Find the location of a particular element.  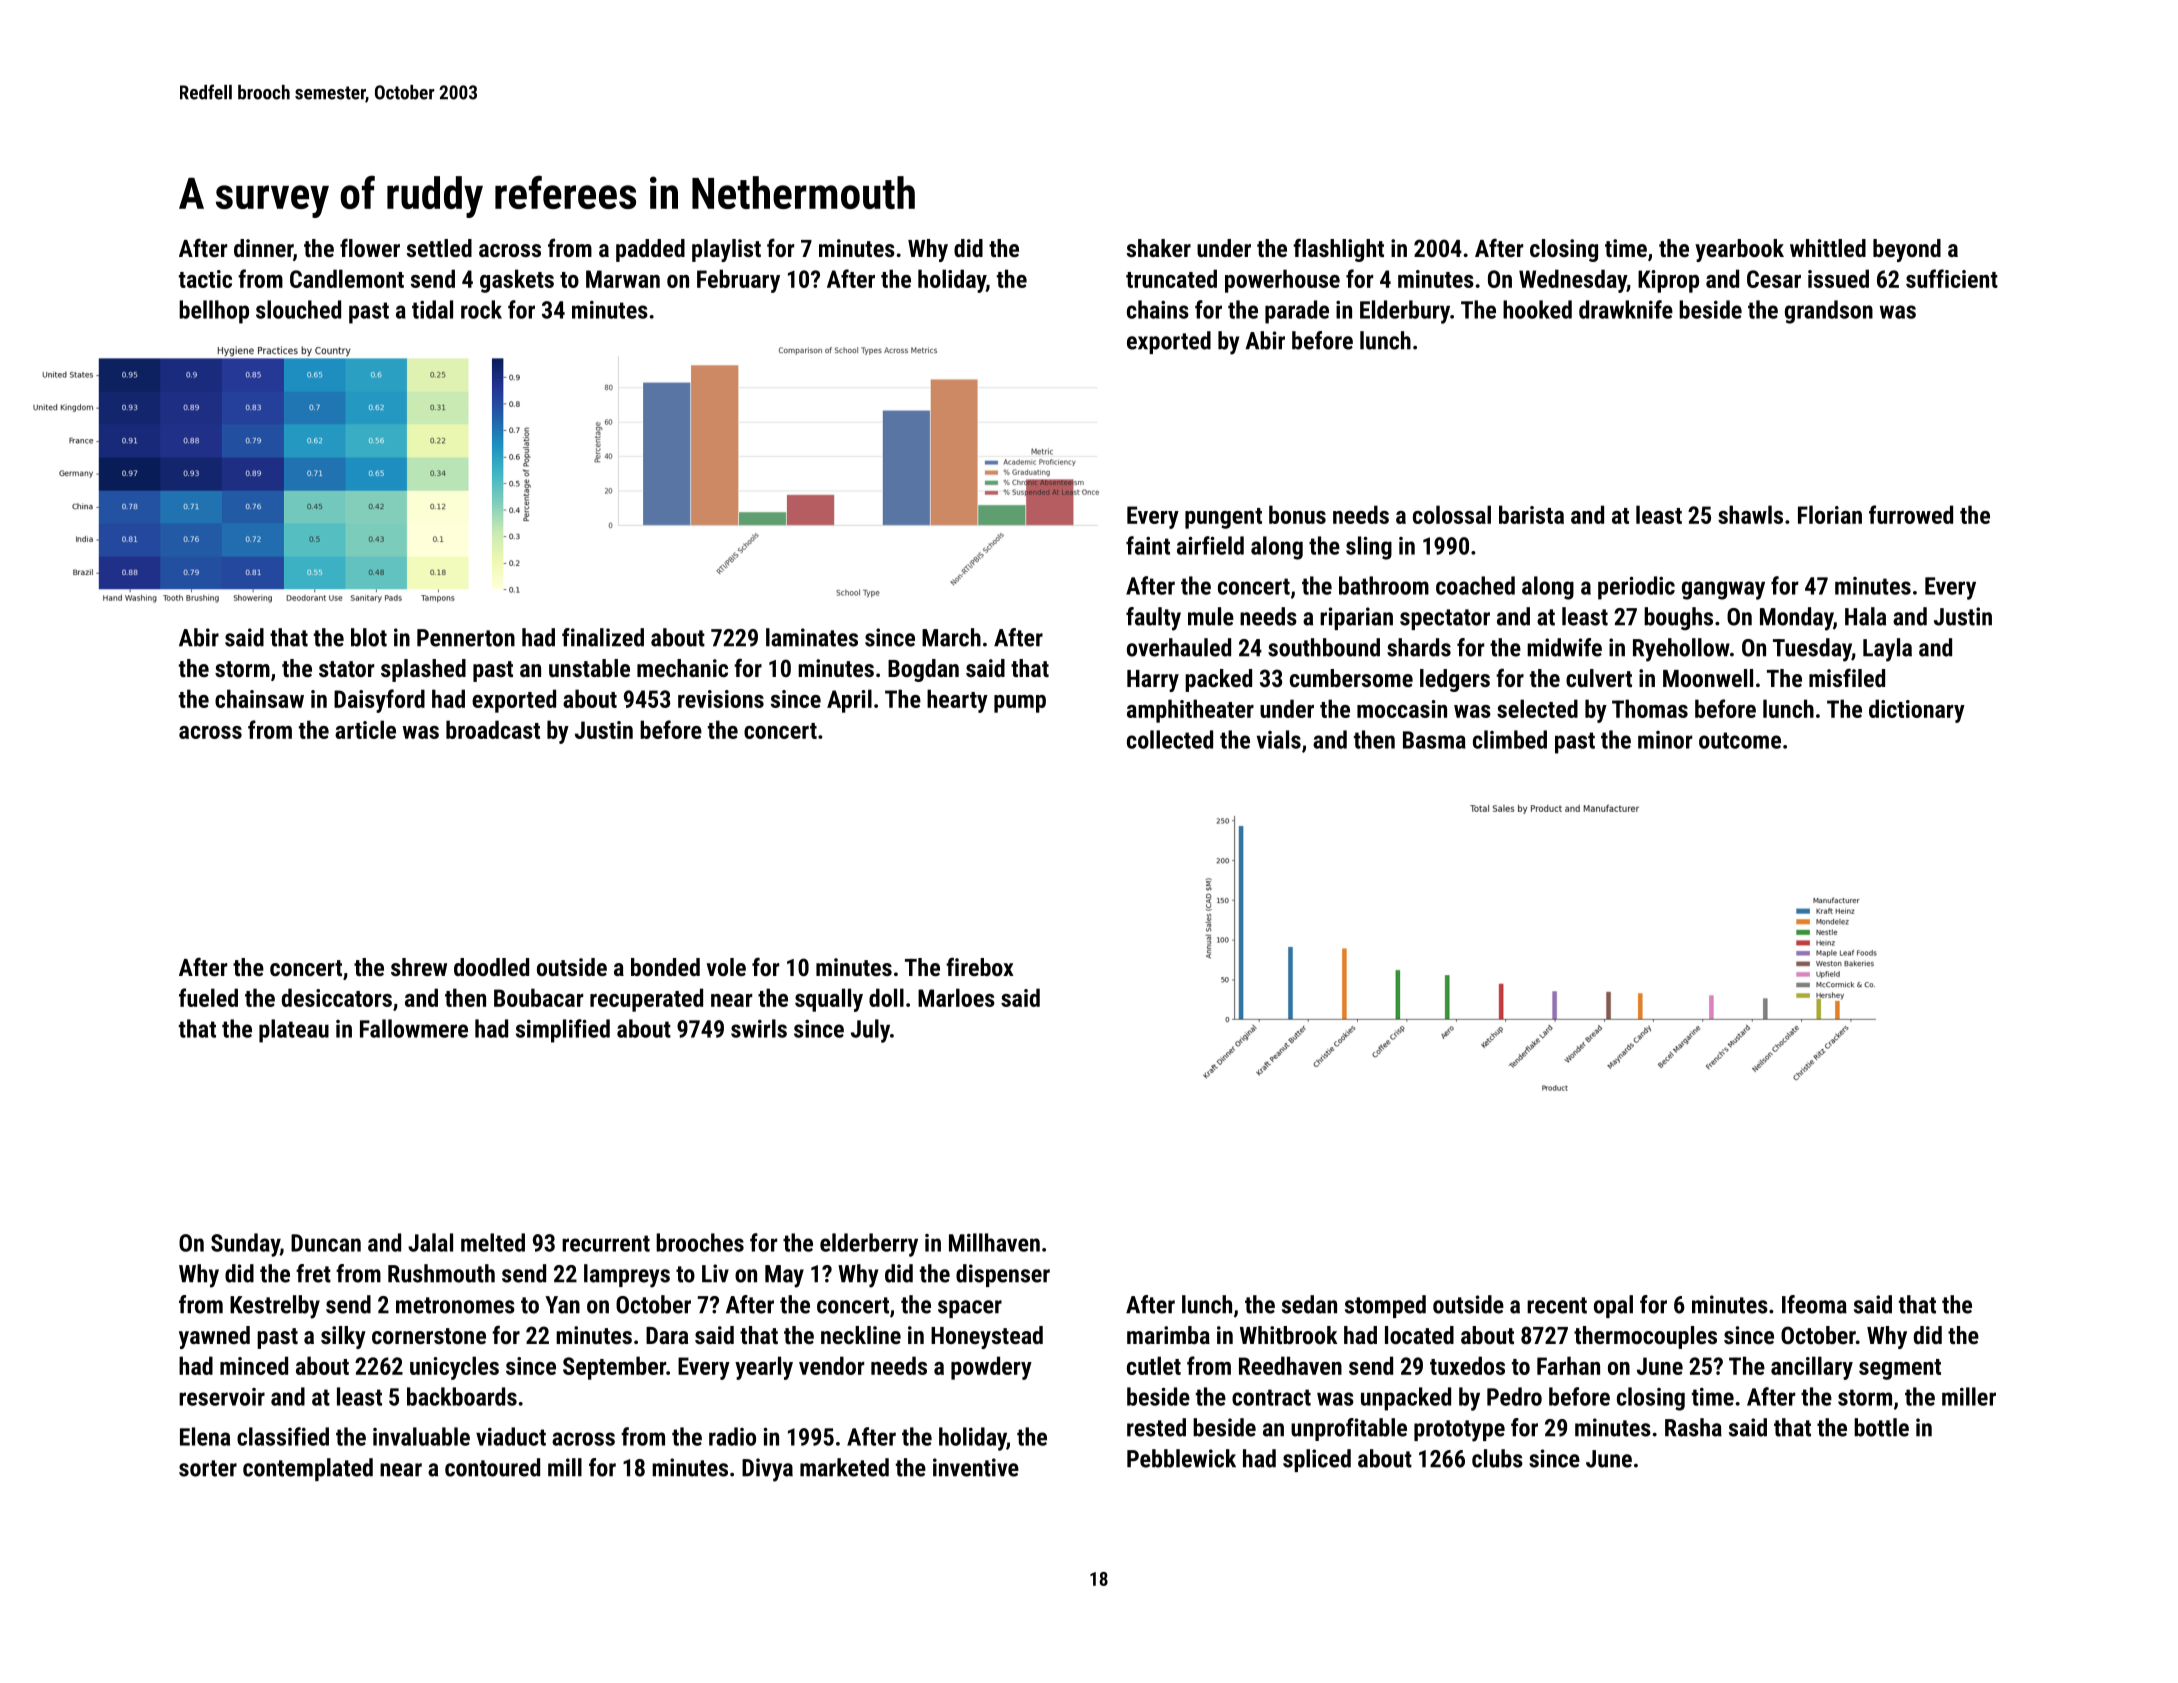

hooked is located at coordinates (1537, 309).
